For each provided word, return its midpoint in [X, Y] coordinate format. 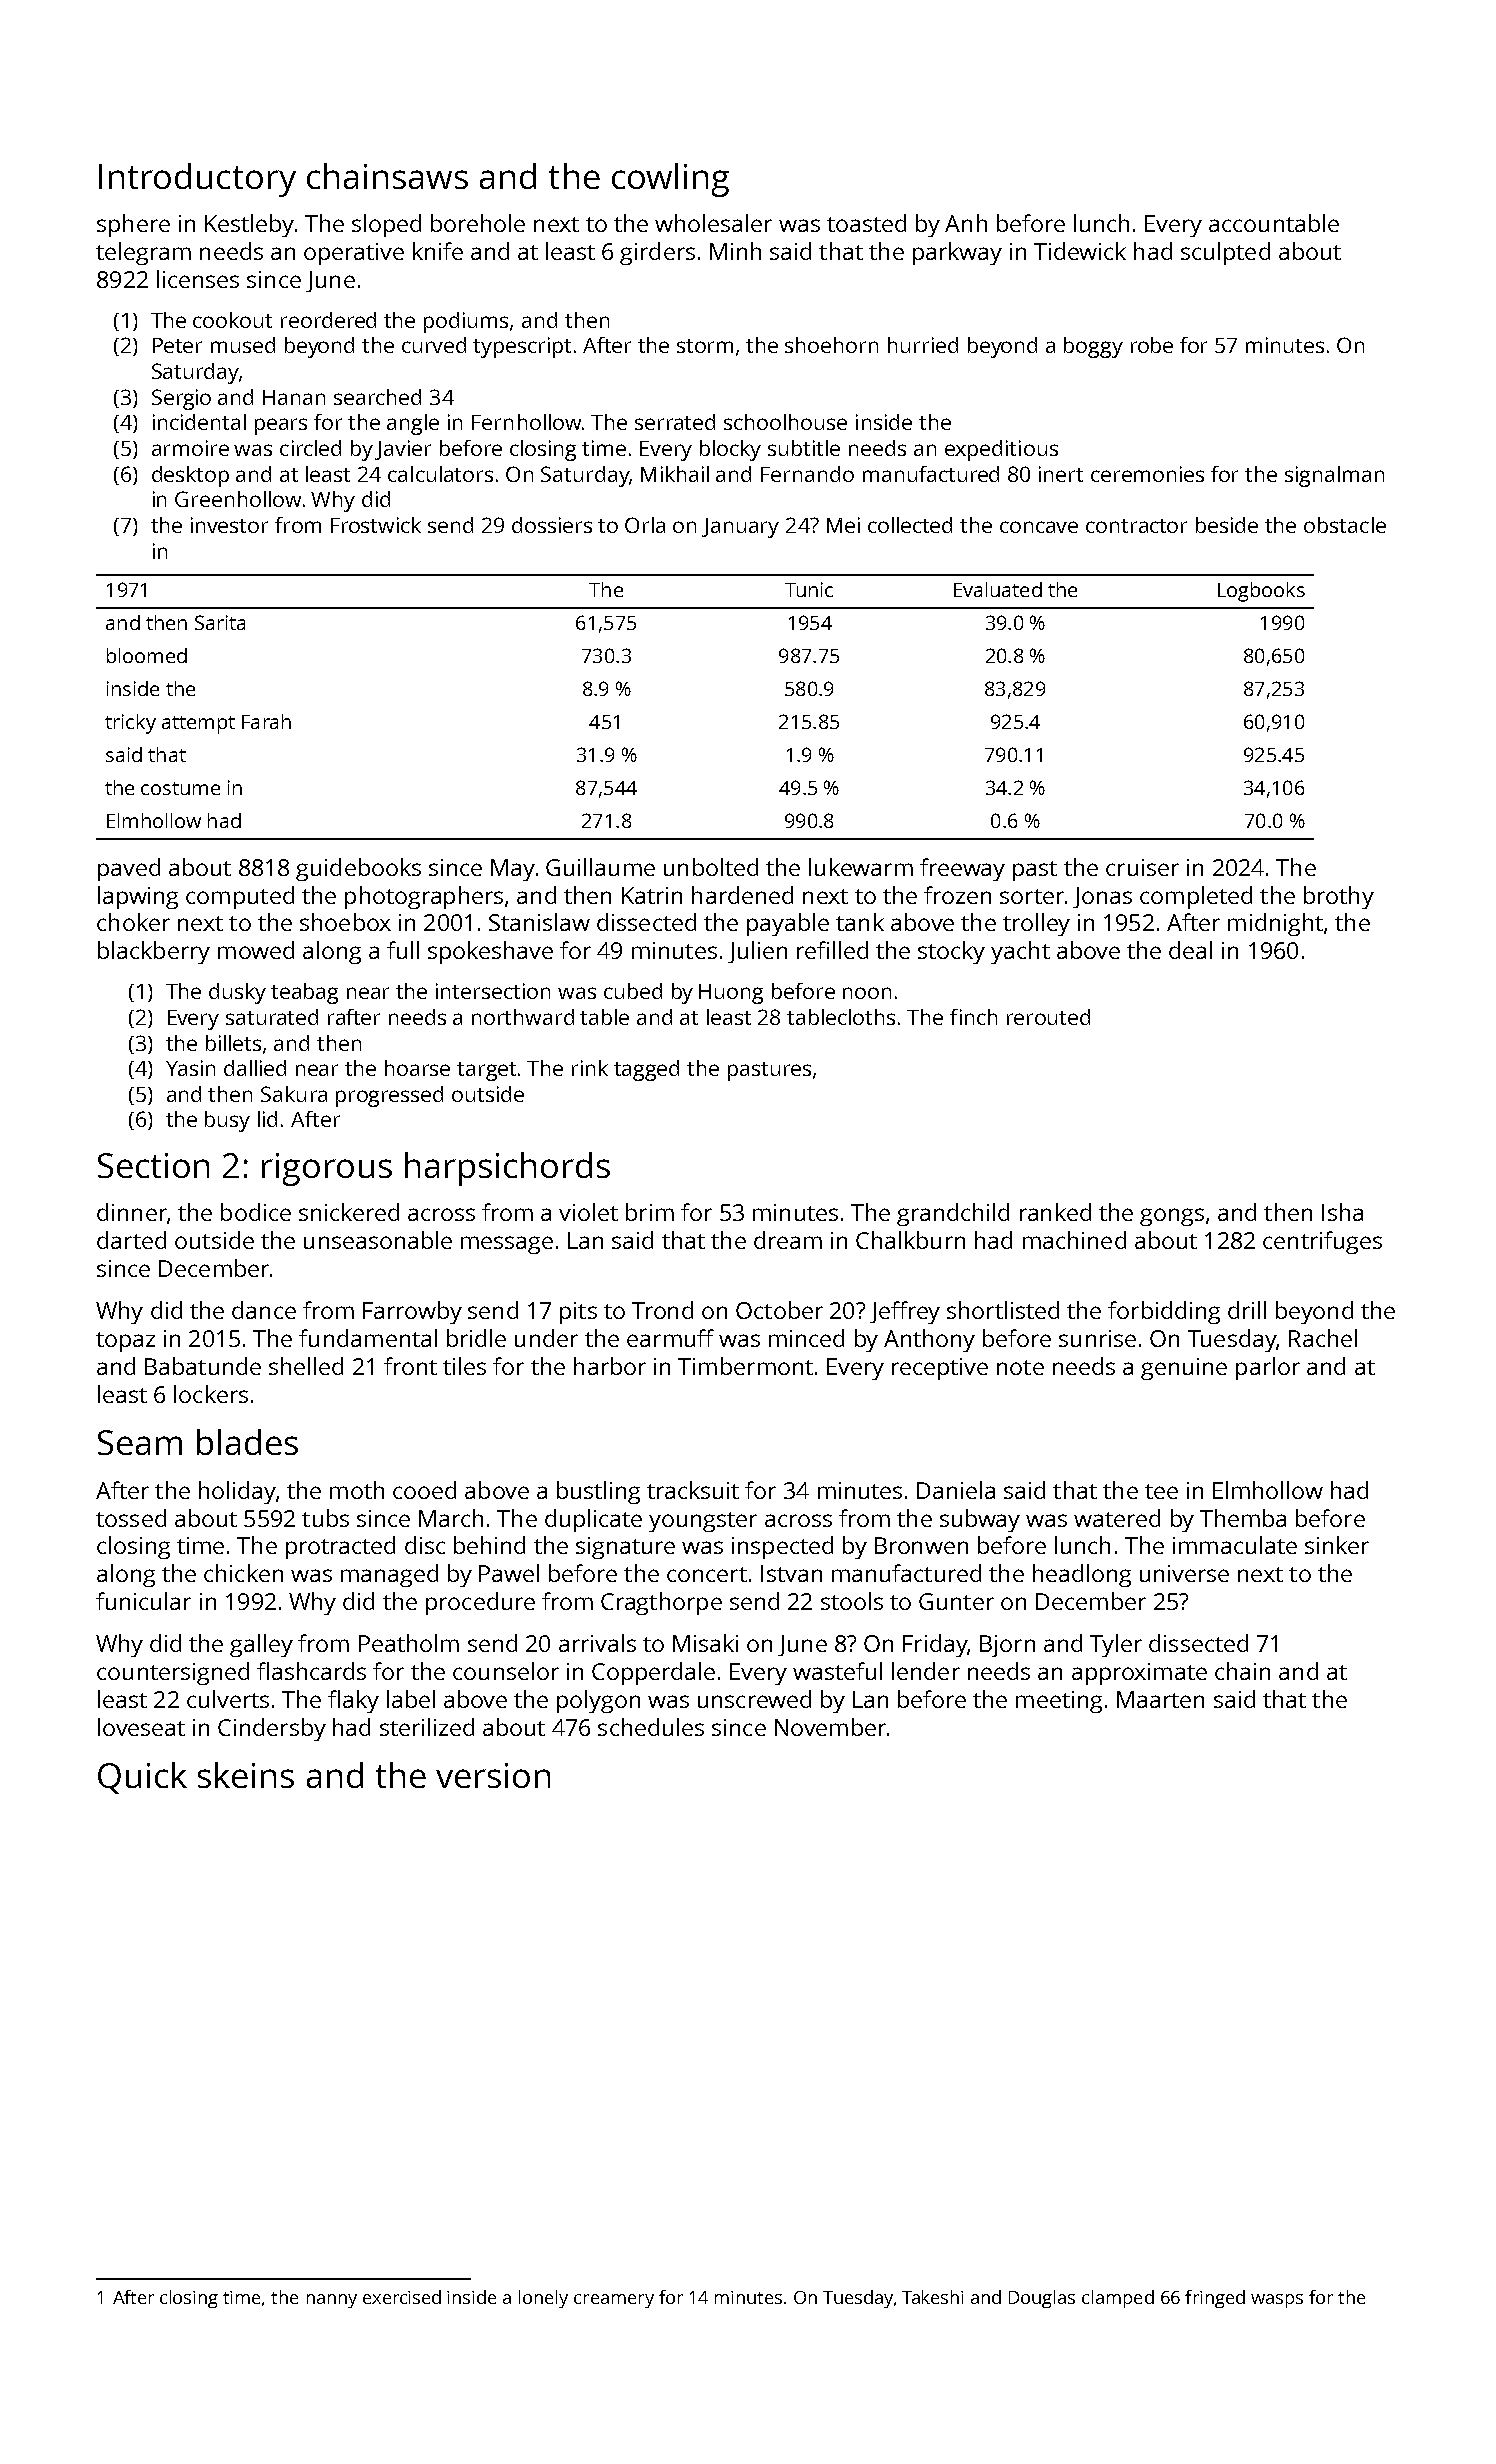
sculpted [1225, 253]
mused [243, 345]
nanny [332, 2301]
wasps [1277, 2301]
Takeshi [932, 2297]
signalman [1334, 476]
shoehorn [831, 345]
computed [240, 897]
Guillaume [600, 867]
